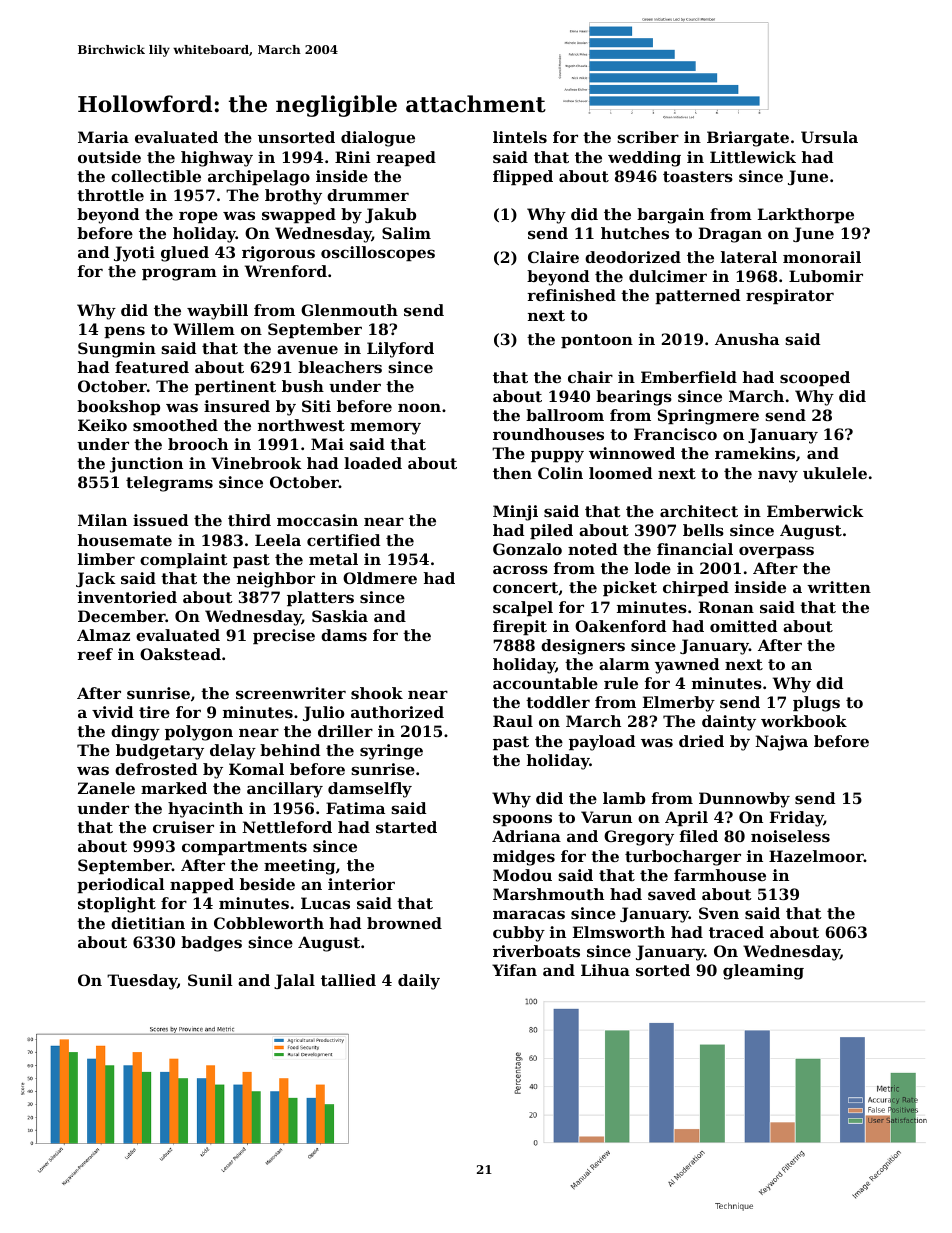 The width and height of the document is (952, 1233). Describe the element at coordinates (644, 159) in the document. I see `wedding` at that location.
